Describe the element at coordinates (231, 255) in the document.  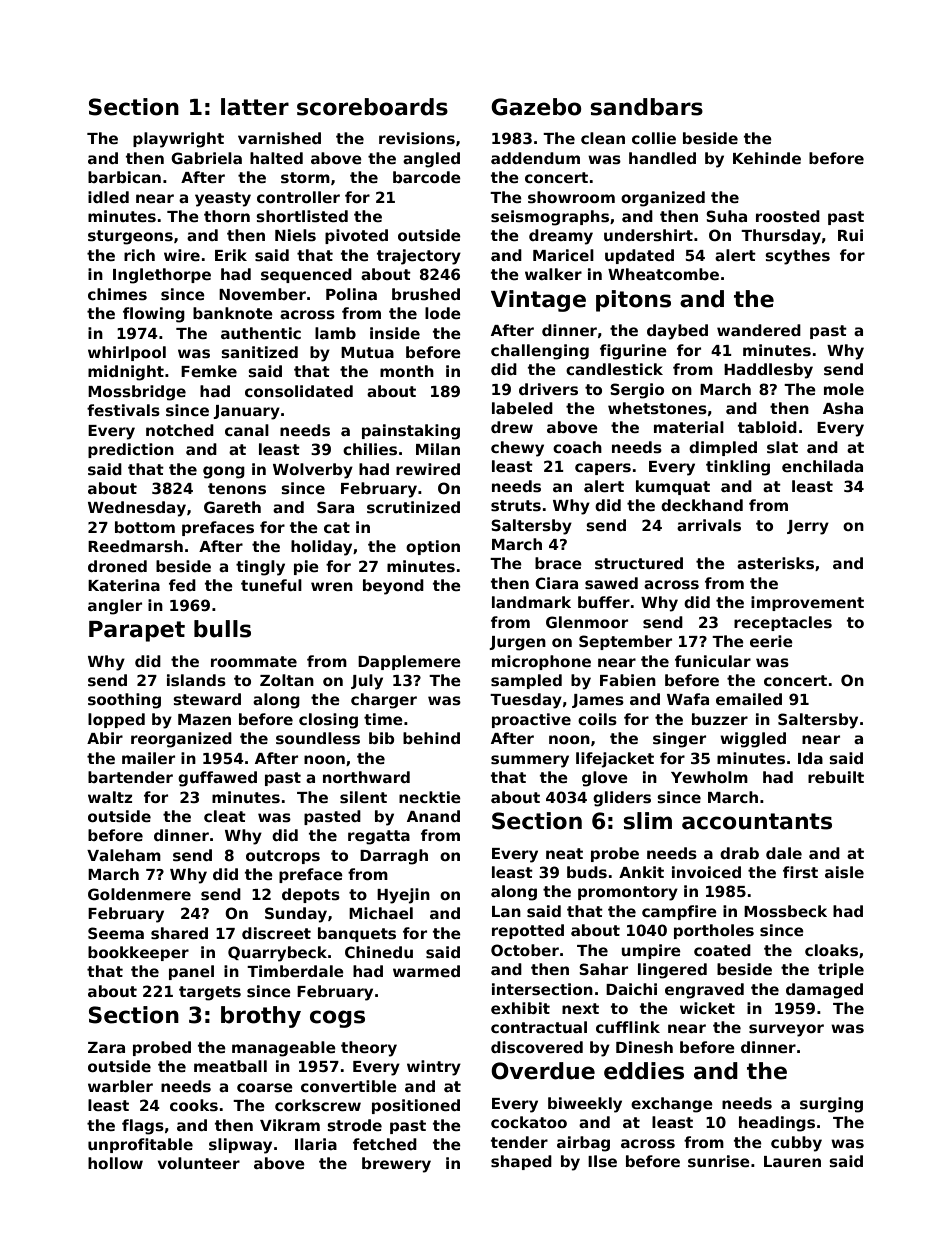
I see `Erik` at that location.
